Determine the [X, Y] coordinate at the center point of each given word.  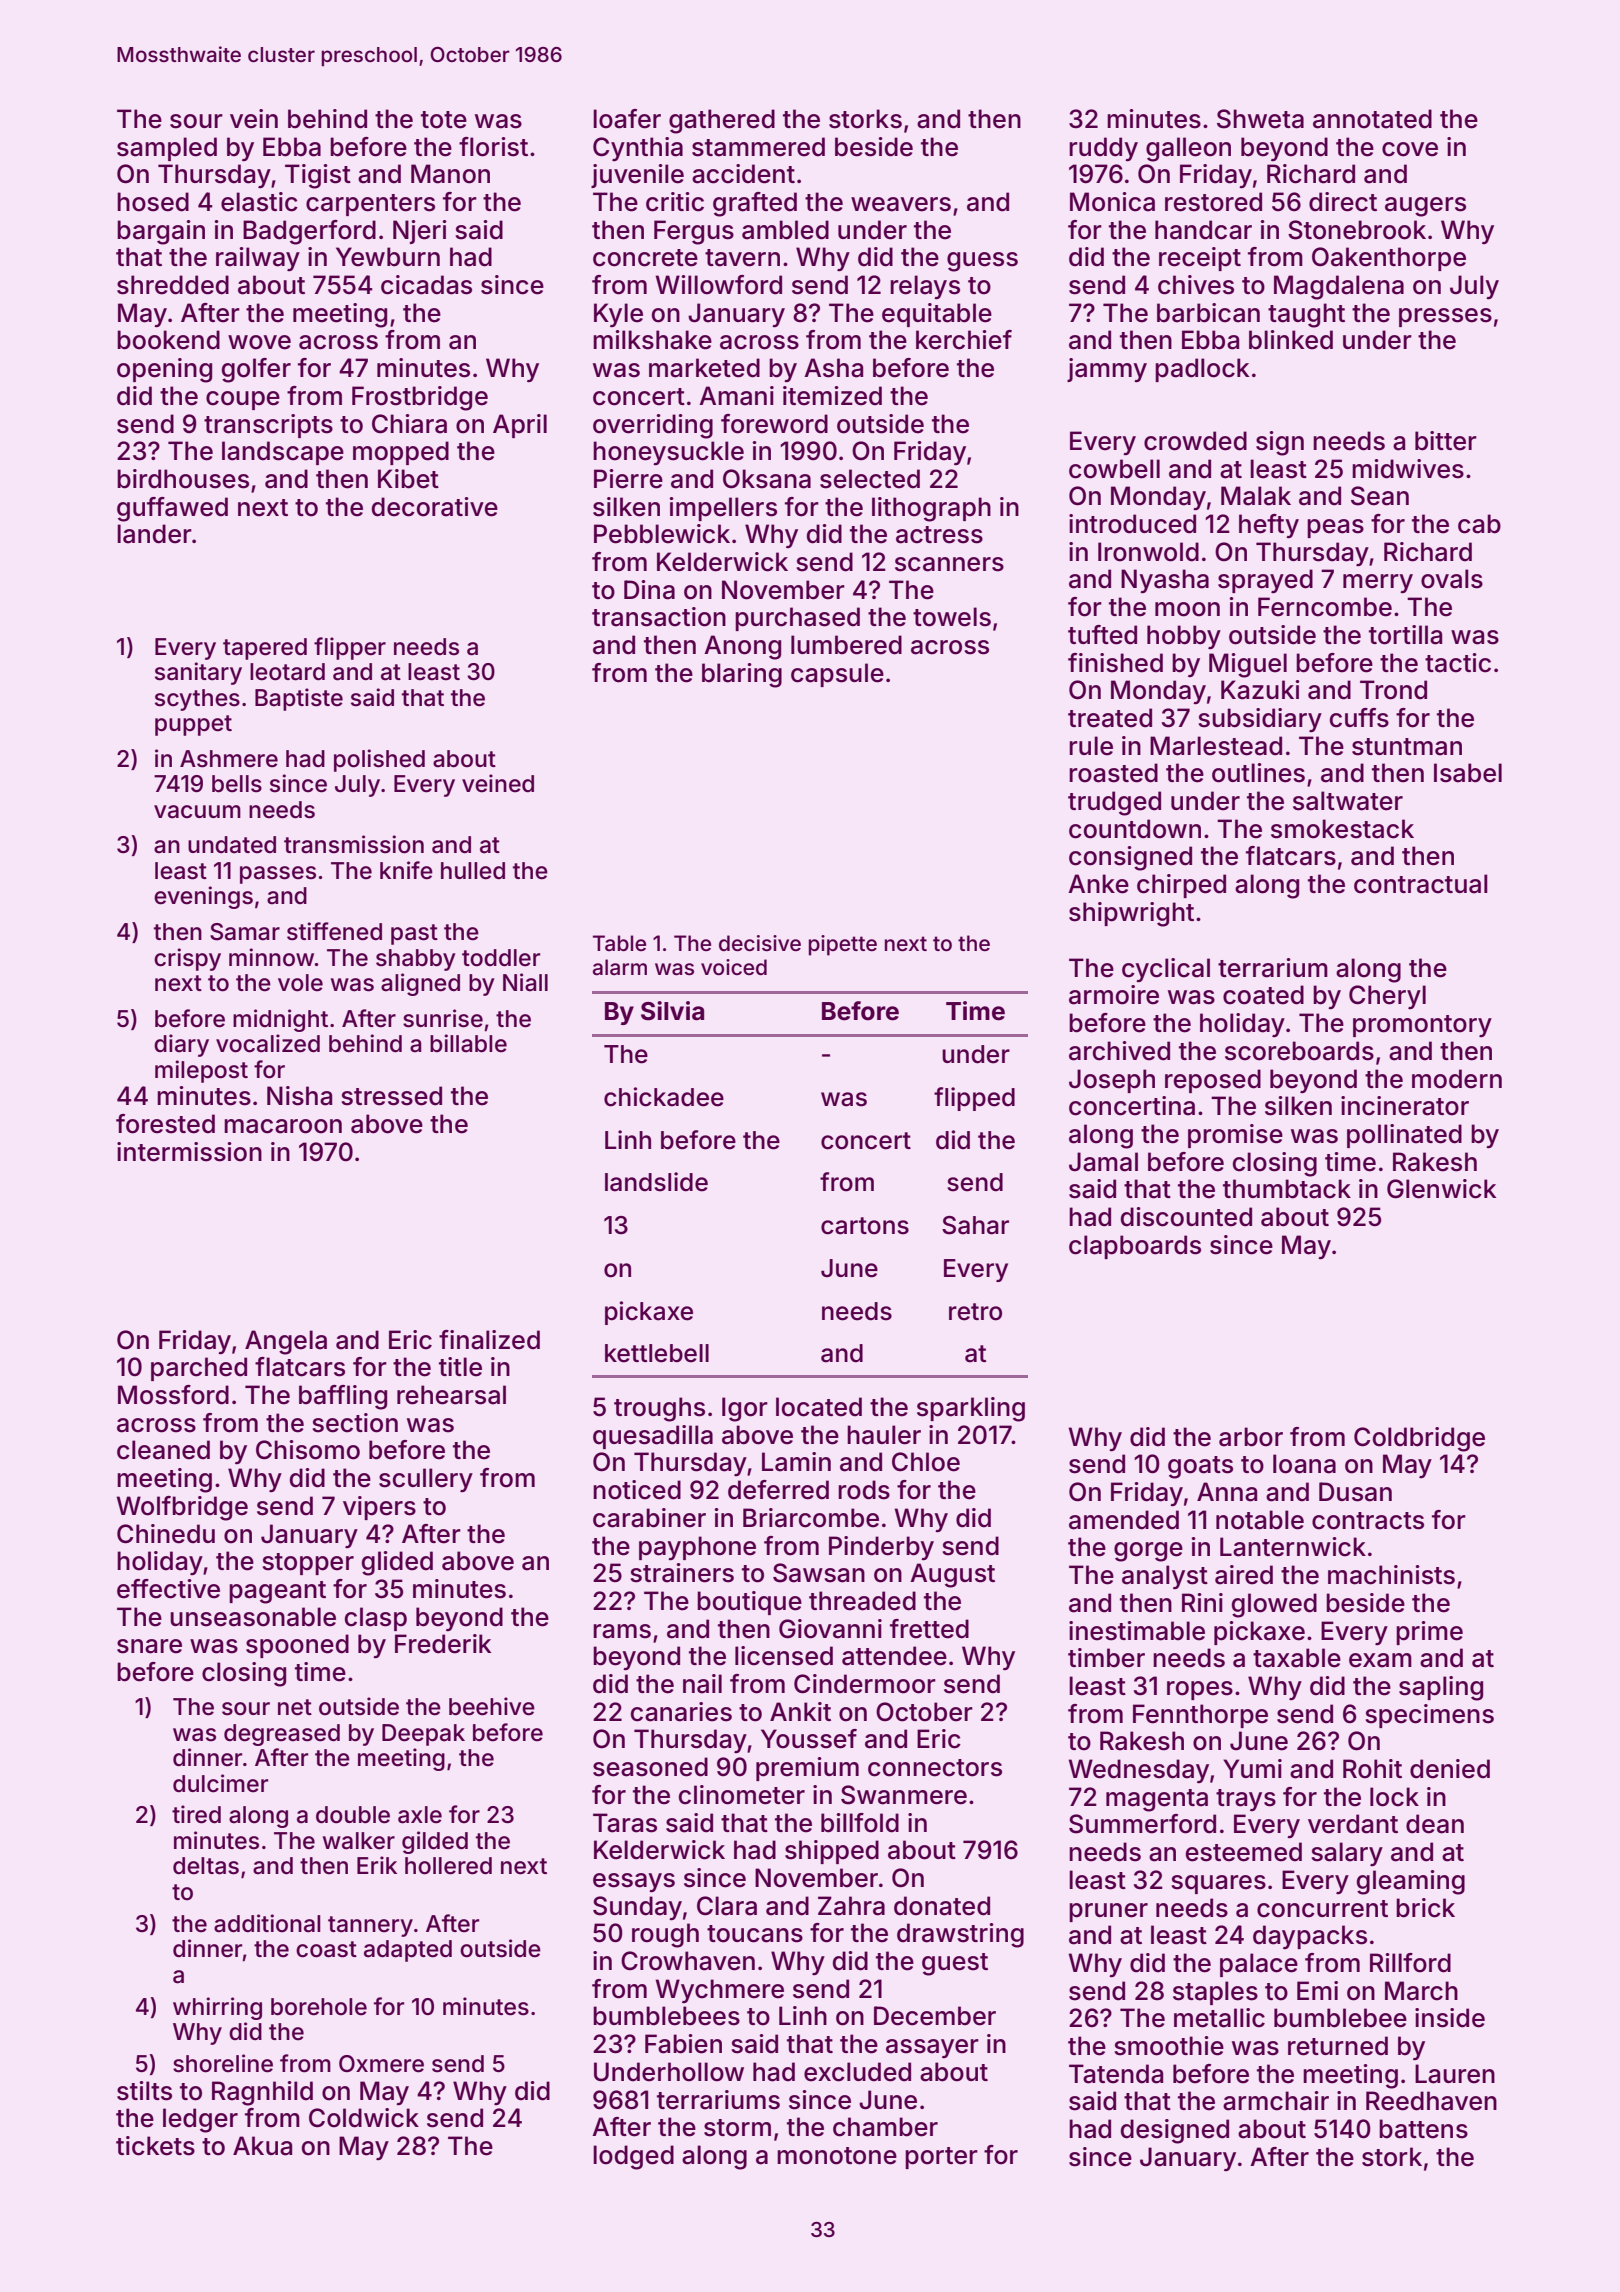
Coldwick [364, 2118]
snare [149, 1646]
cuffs [1359, 718]
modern [1457, 1079]
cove [1410, 149]
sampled [167, 149]
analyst [1165, 1577]
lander [154, 534]
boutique [749, 1603]
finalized [489, 1340]
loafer [627, 119]
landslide [656, 1182]
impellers [723, 509]
